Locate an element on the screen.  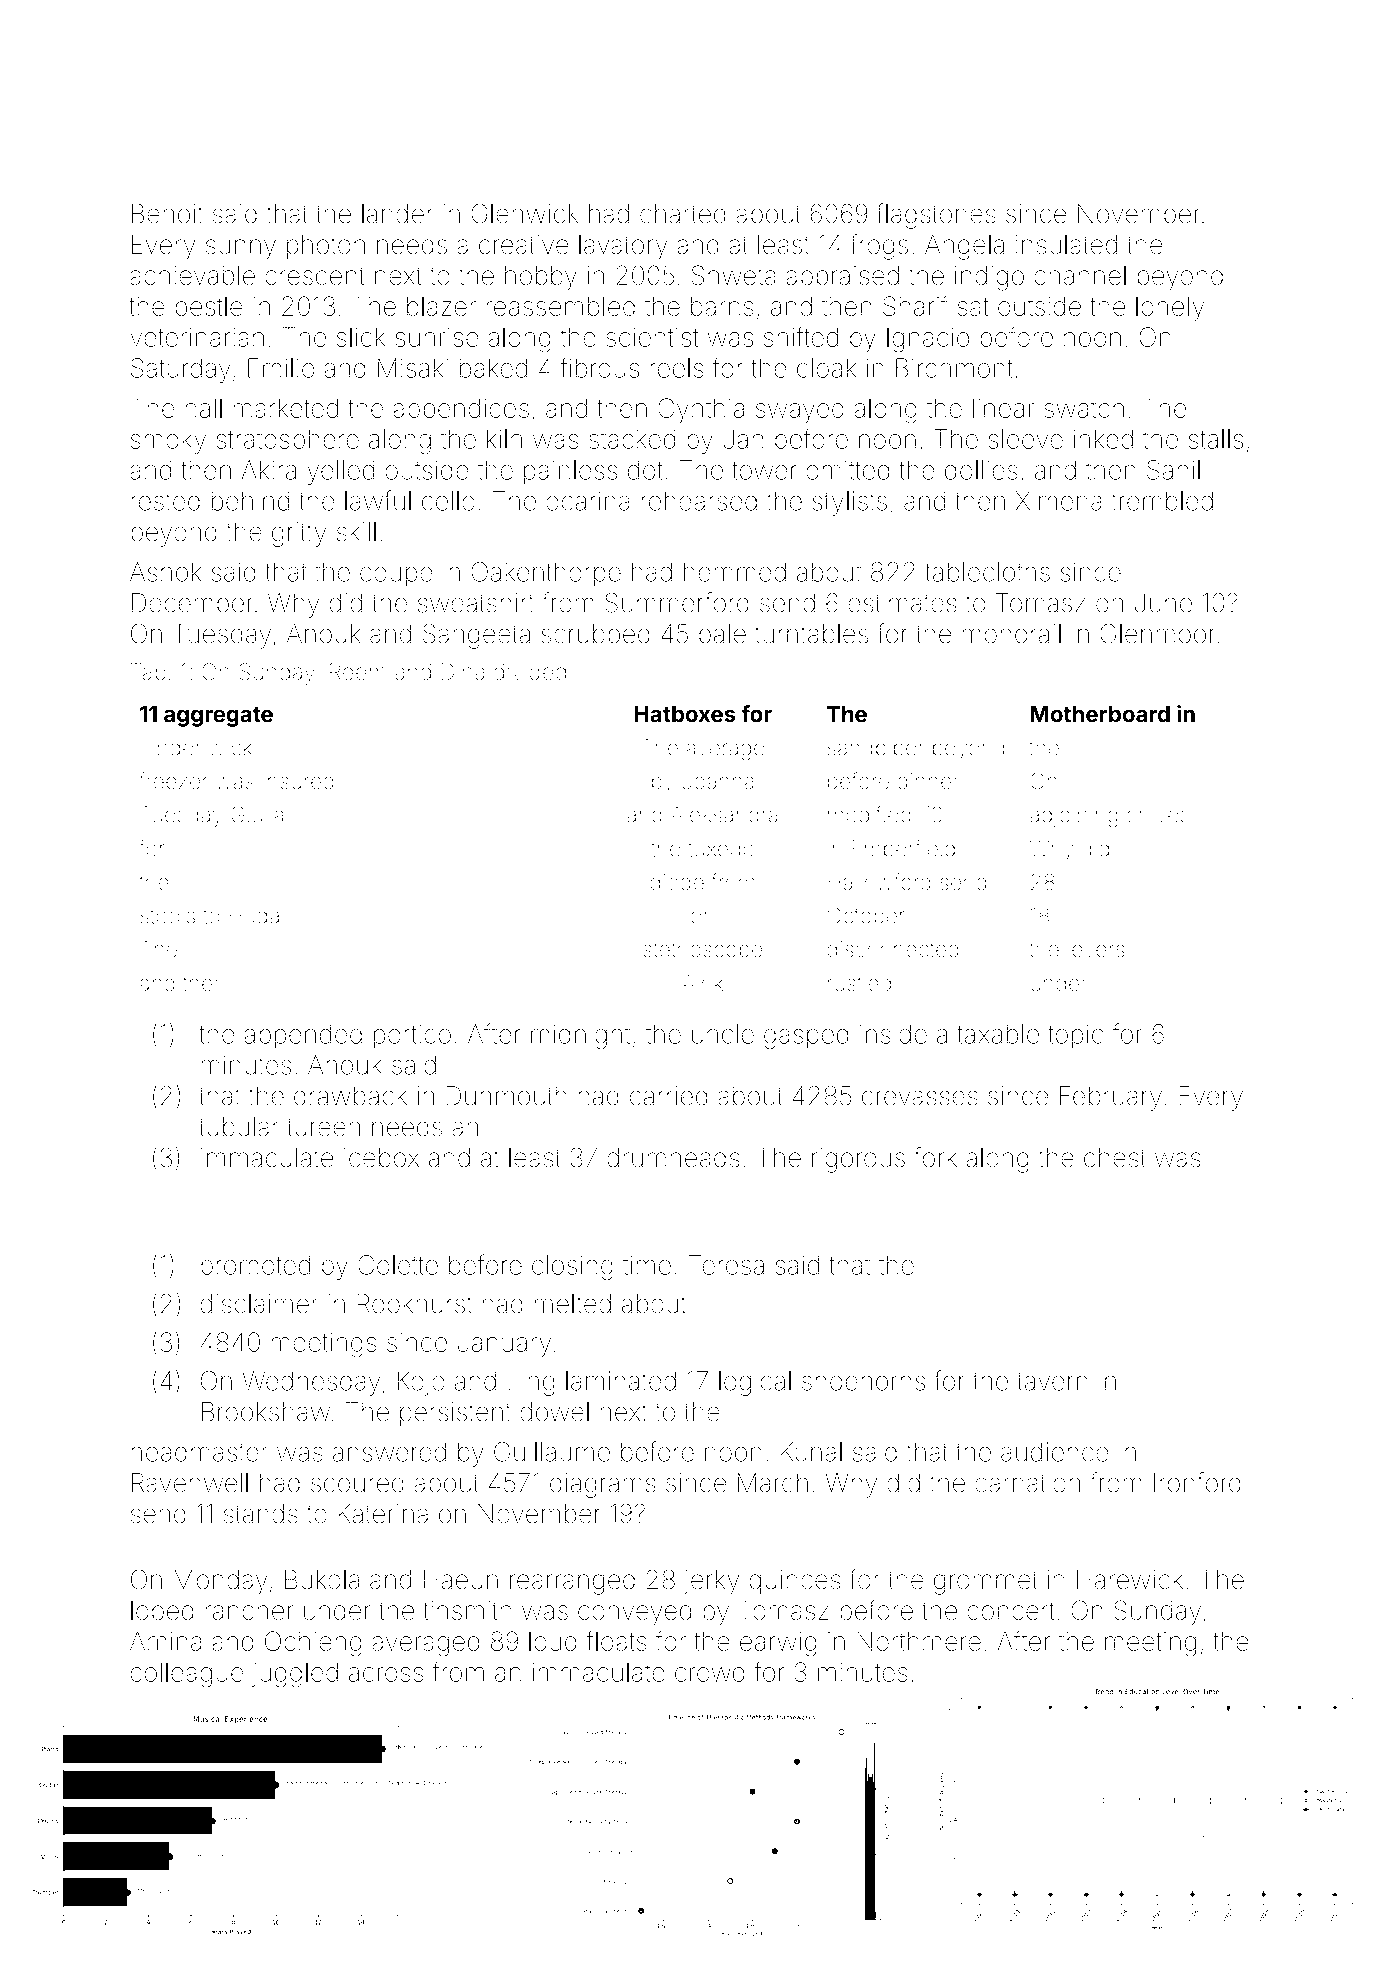
jerky is located at coordinates (711, 1582).
